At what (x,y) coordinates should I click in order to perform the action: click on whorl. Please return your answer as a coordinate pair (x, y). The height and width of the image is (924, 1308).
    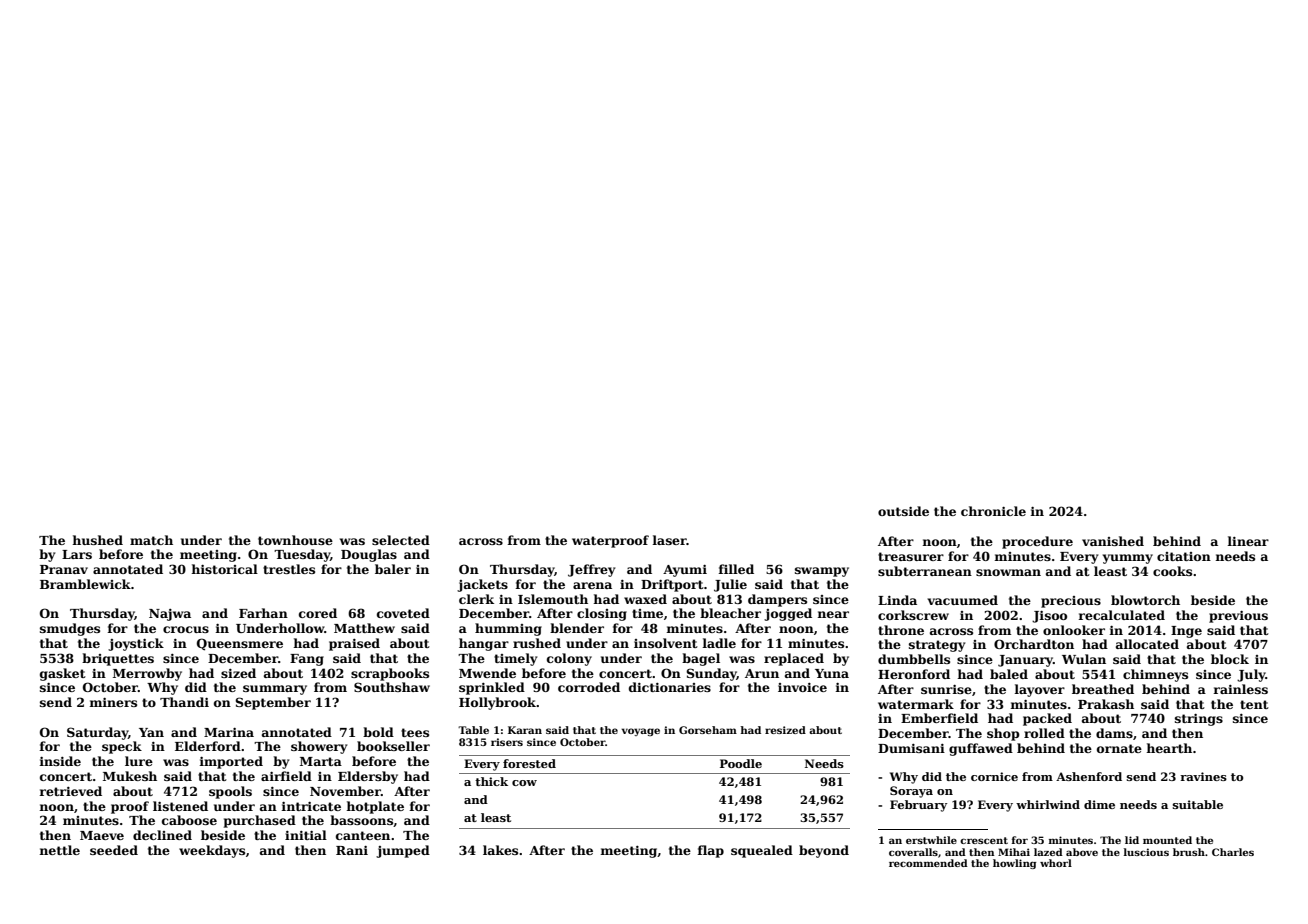
    Looking at the image, I should click on (1056, 863).
